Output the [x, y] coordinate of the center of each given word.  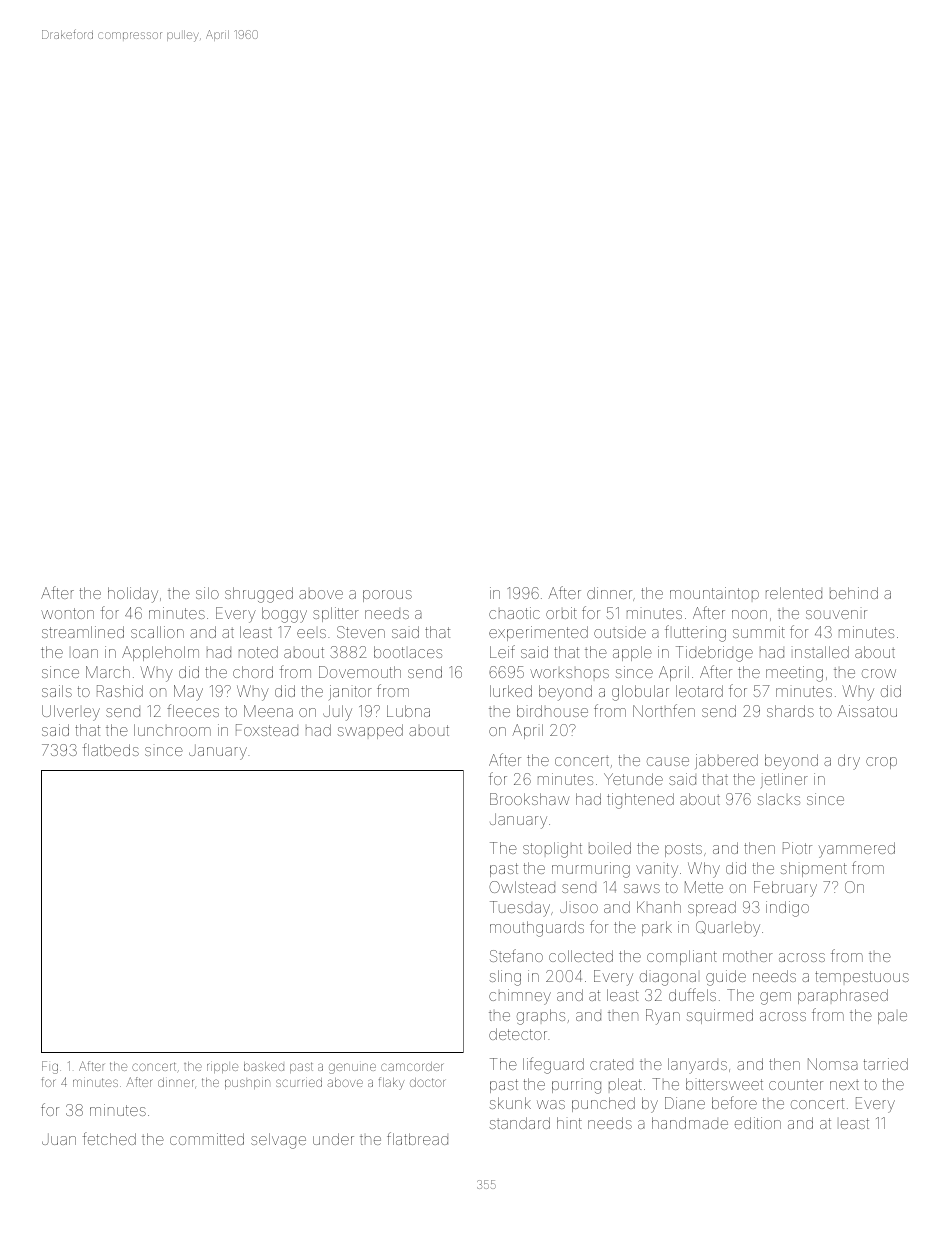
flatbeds [111, 749]
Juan [59, 1139]
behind [854, 593]
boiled [610, 848]
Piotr [797, 848]
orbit [561, 613]
